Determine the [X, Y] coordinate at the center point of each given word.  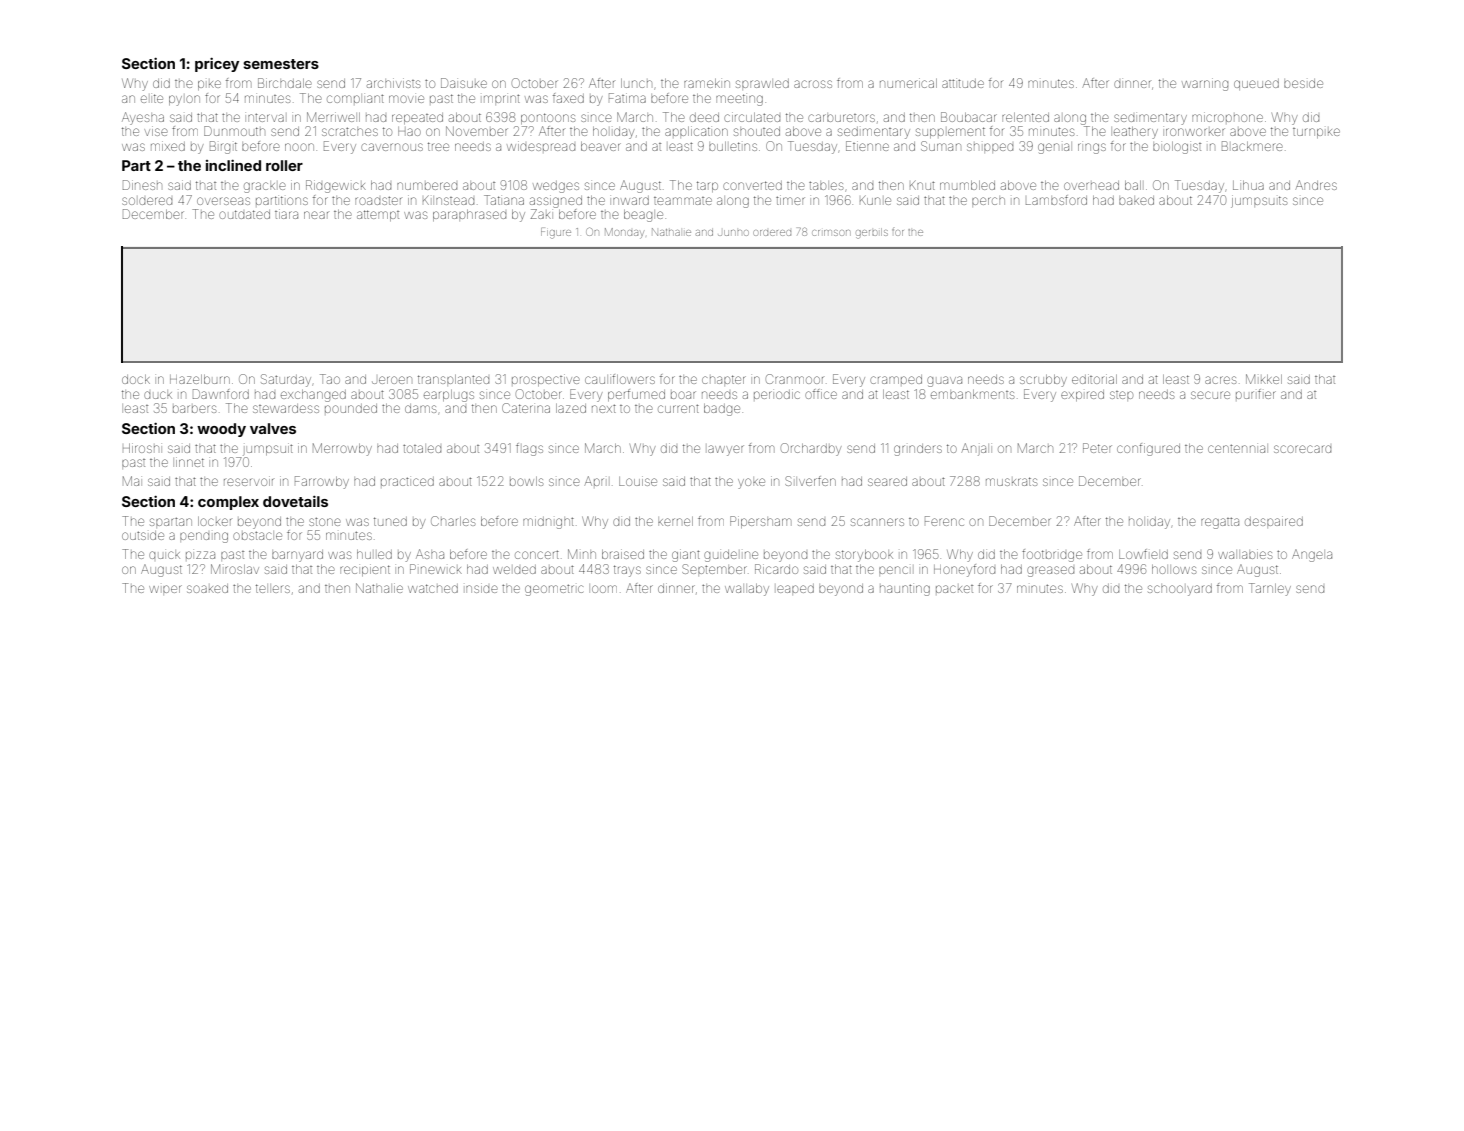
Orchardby [811, 449]
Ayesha [143, 118]
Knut [922, 185]
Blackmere [1252, 146]
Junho [733, 233]
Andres [1316, 185]
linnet [190, 462]
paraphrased [469, 215]
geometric [554, 590]
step [1121, 395]
